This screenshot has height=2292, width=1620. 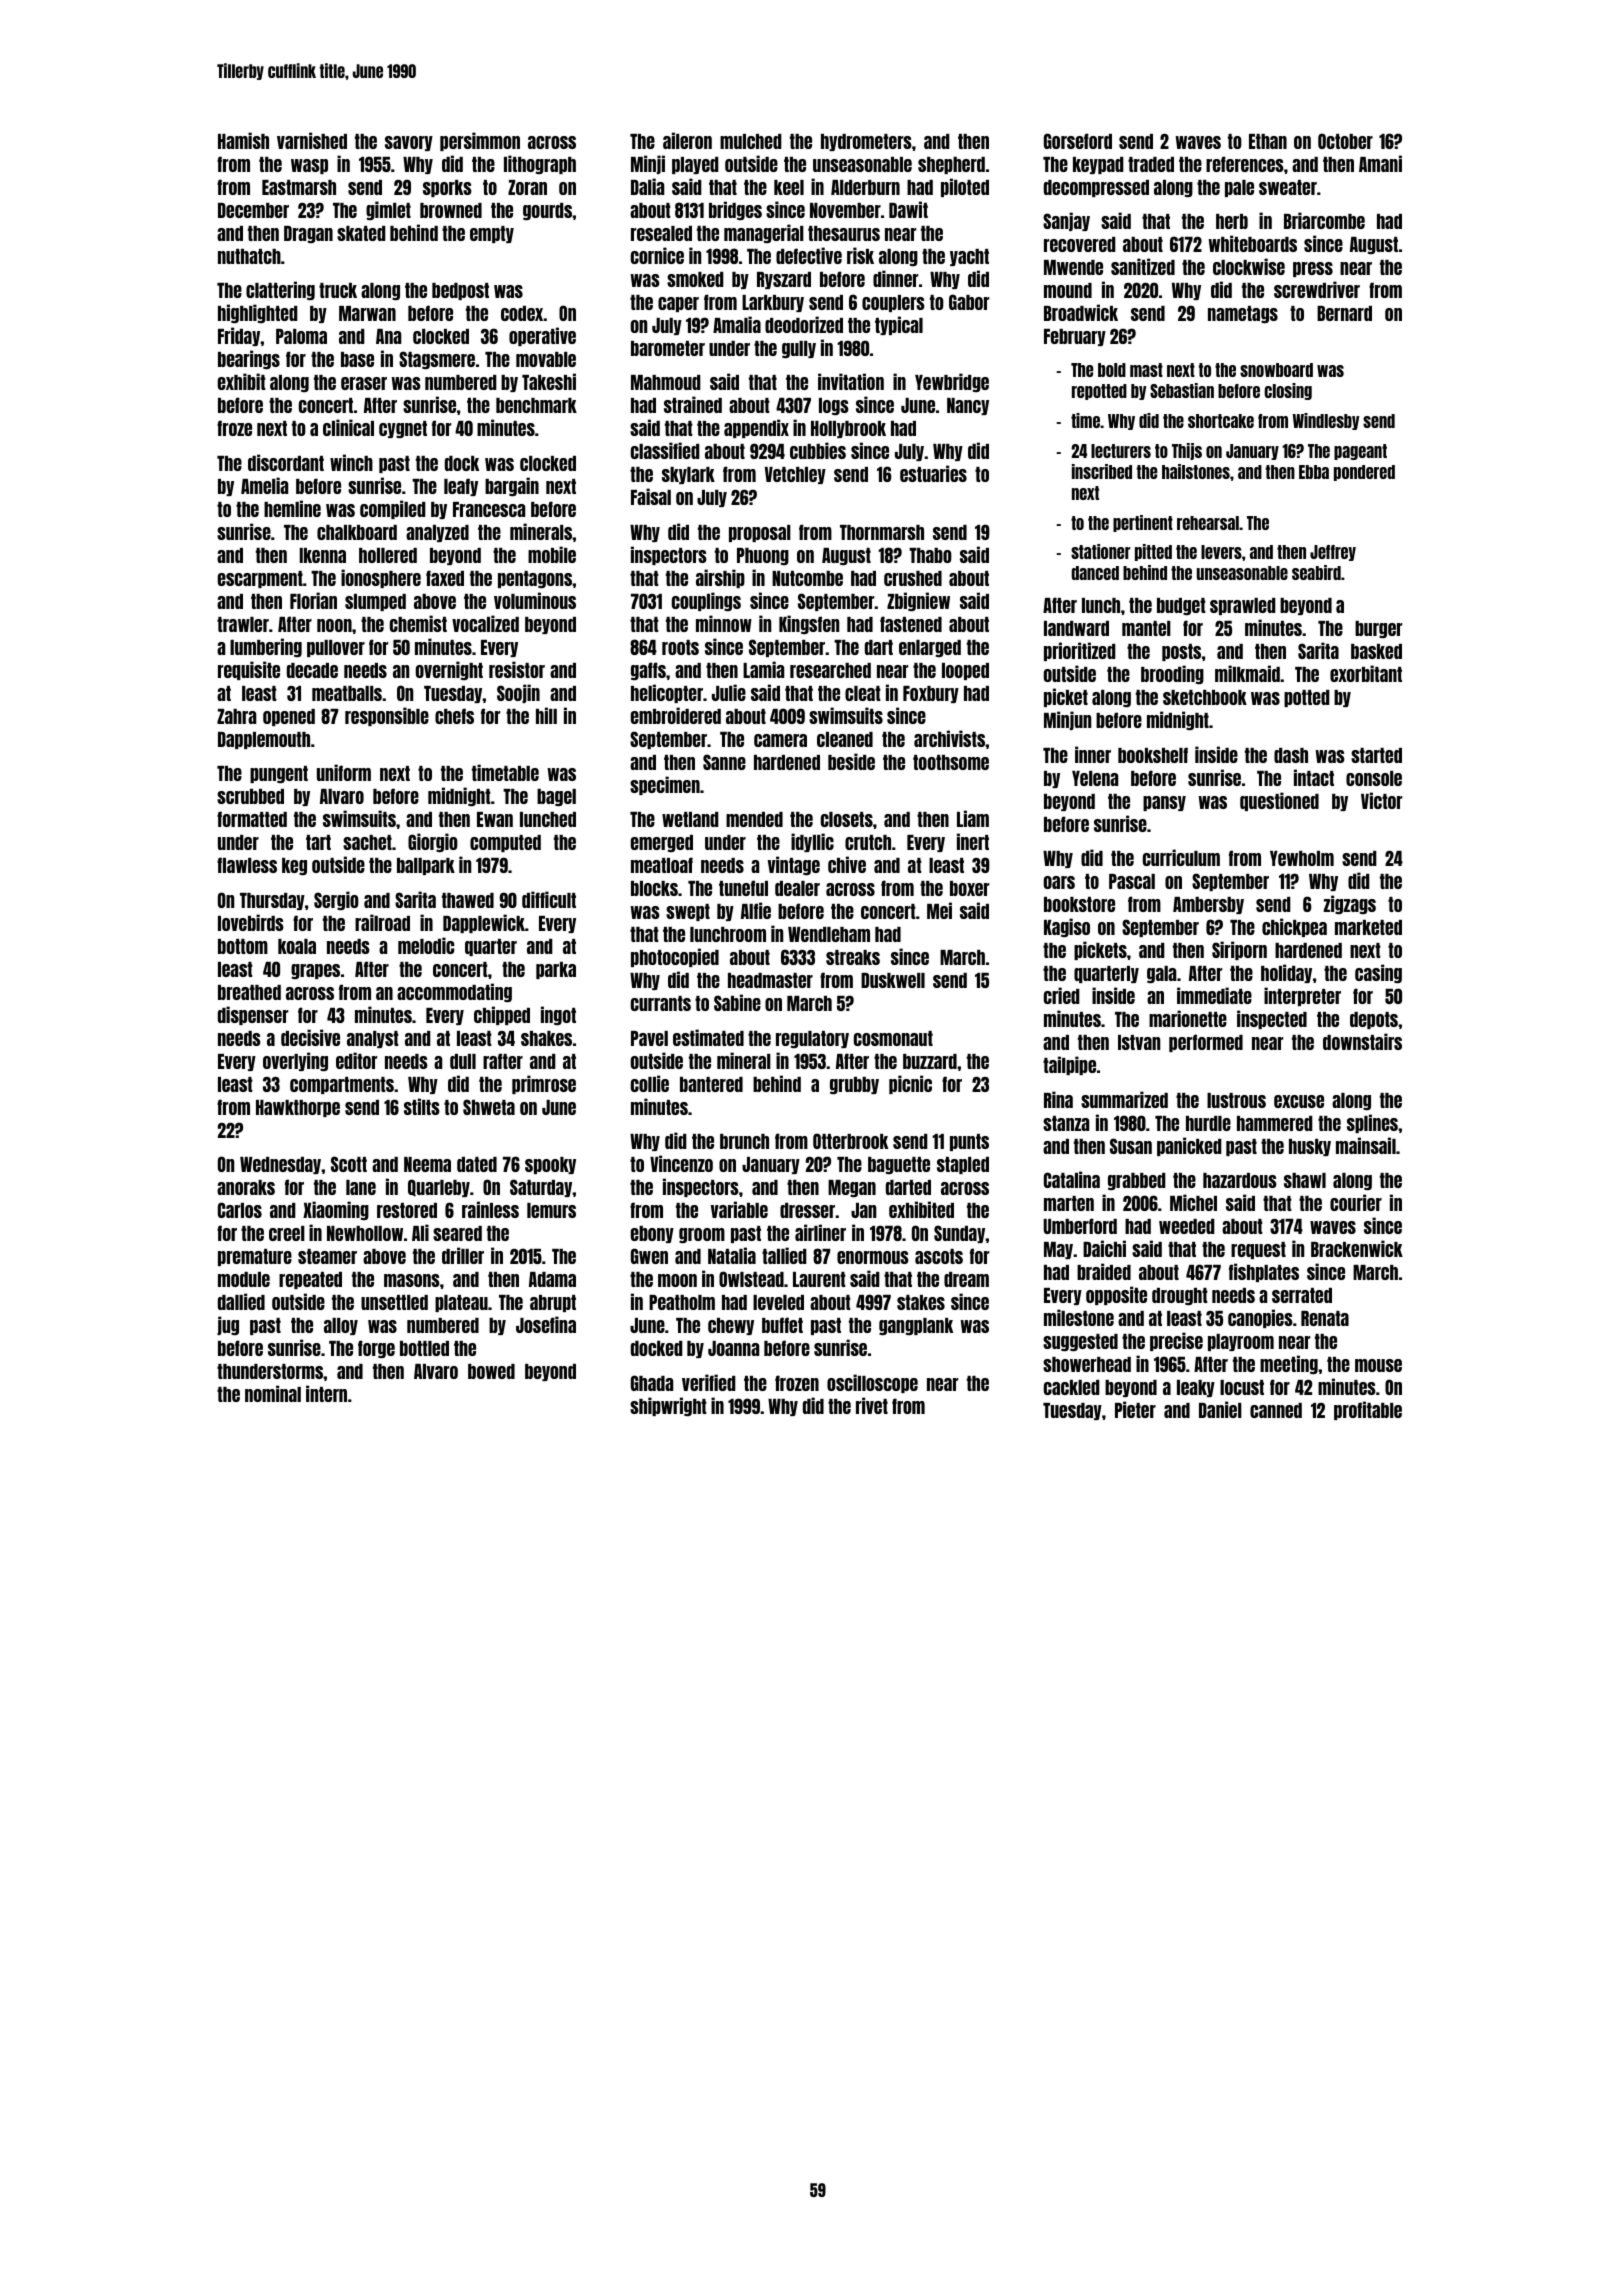 What do you see at coordinates (449, 670) in the screenshot?
I see `overnight` at bounding box center [449, 670].
